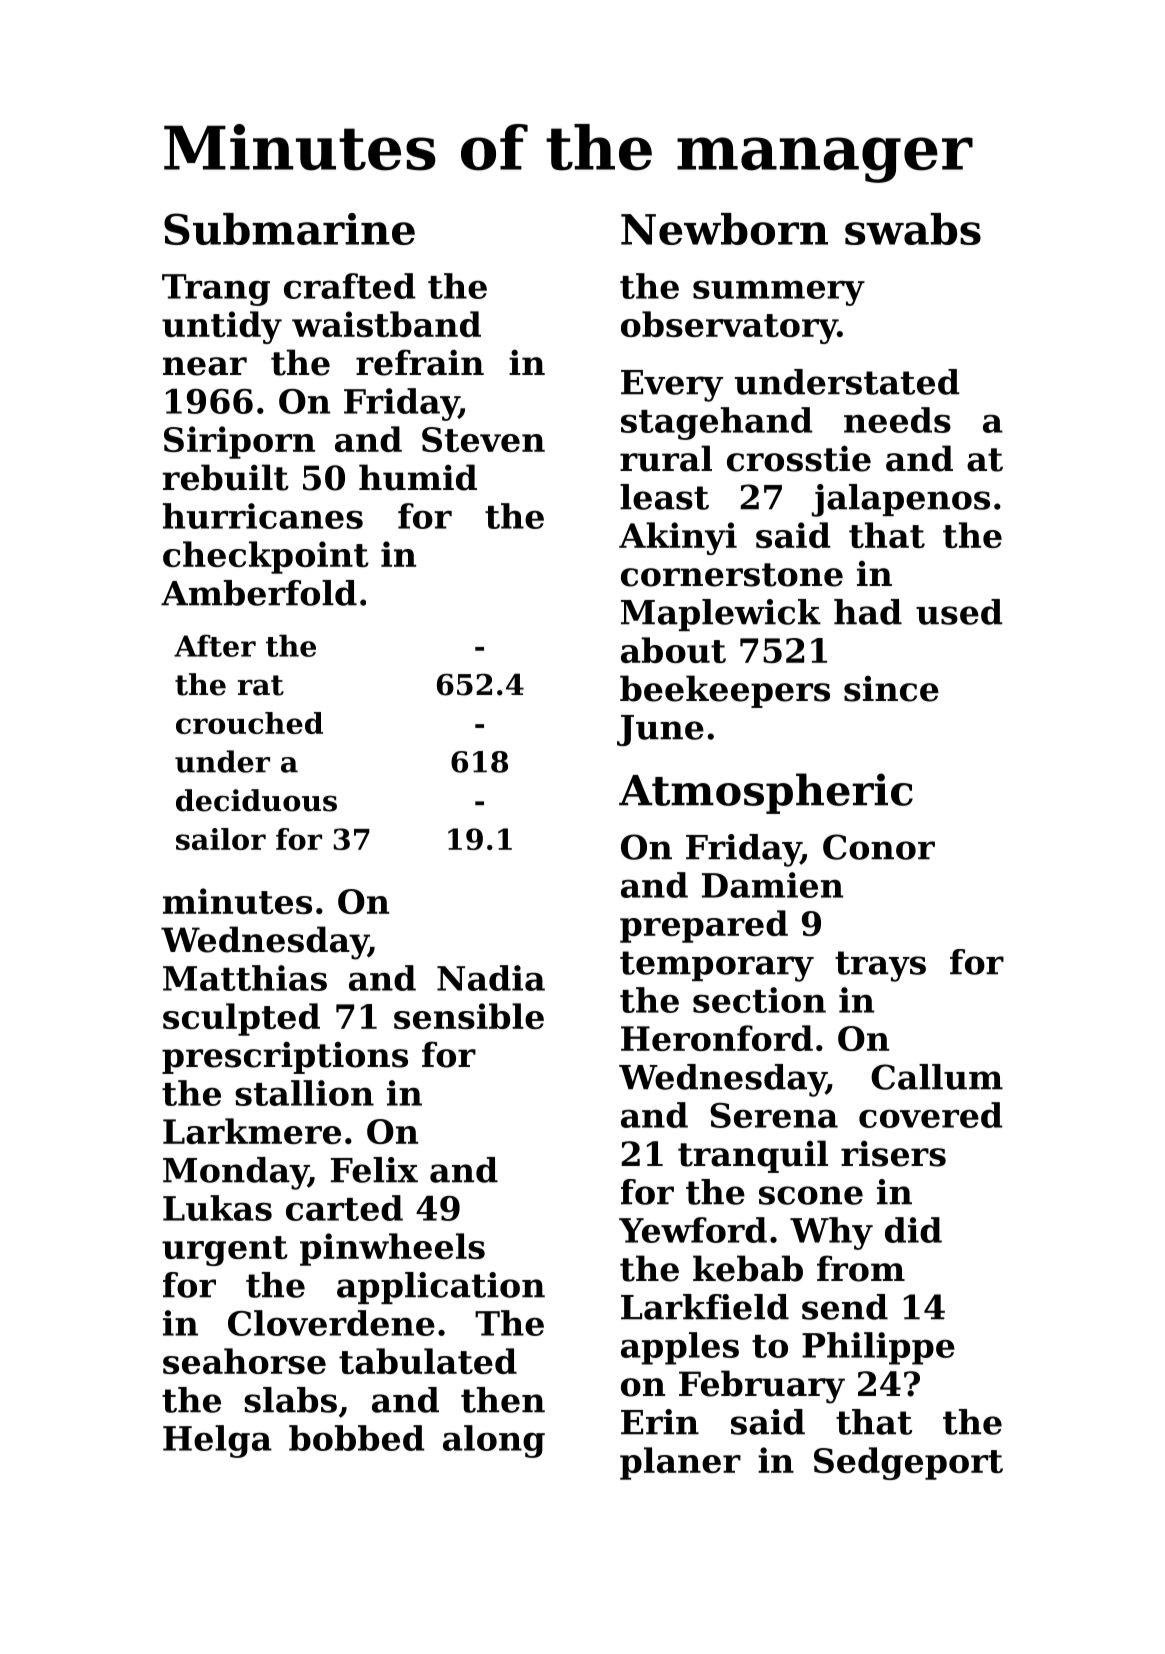  What do you see at coordinates (913, 1230) in the screenshot?
I see `did` at bounding box center [913, 1230].
